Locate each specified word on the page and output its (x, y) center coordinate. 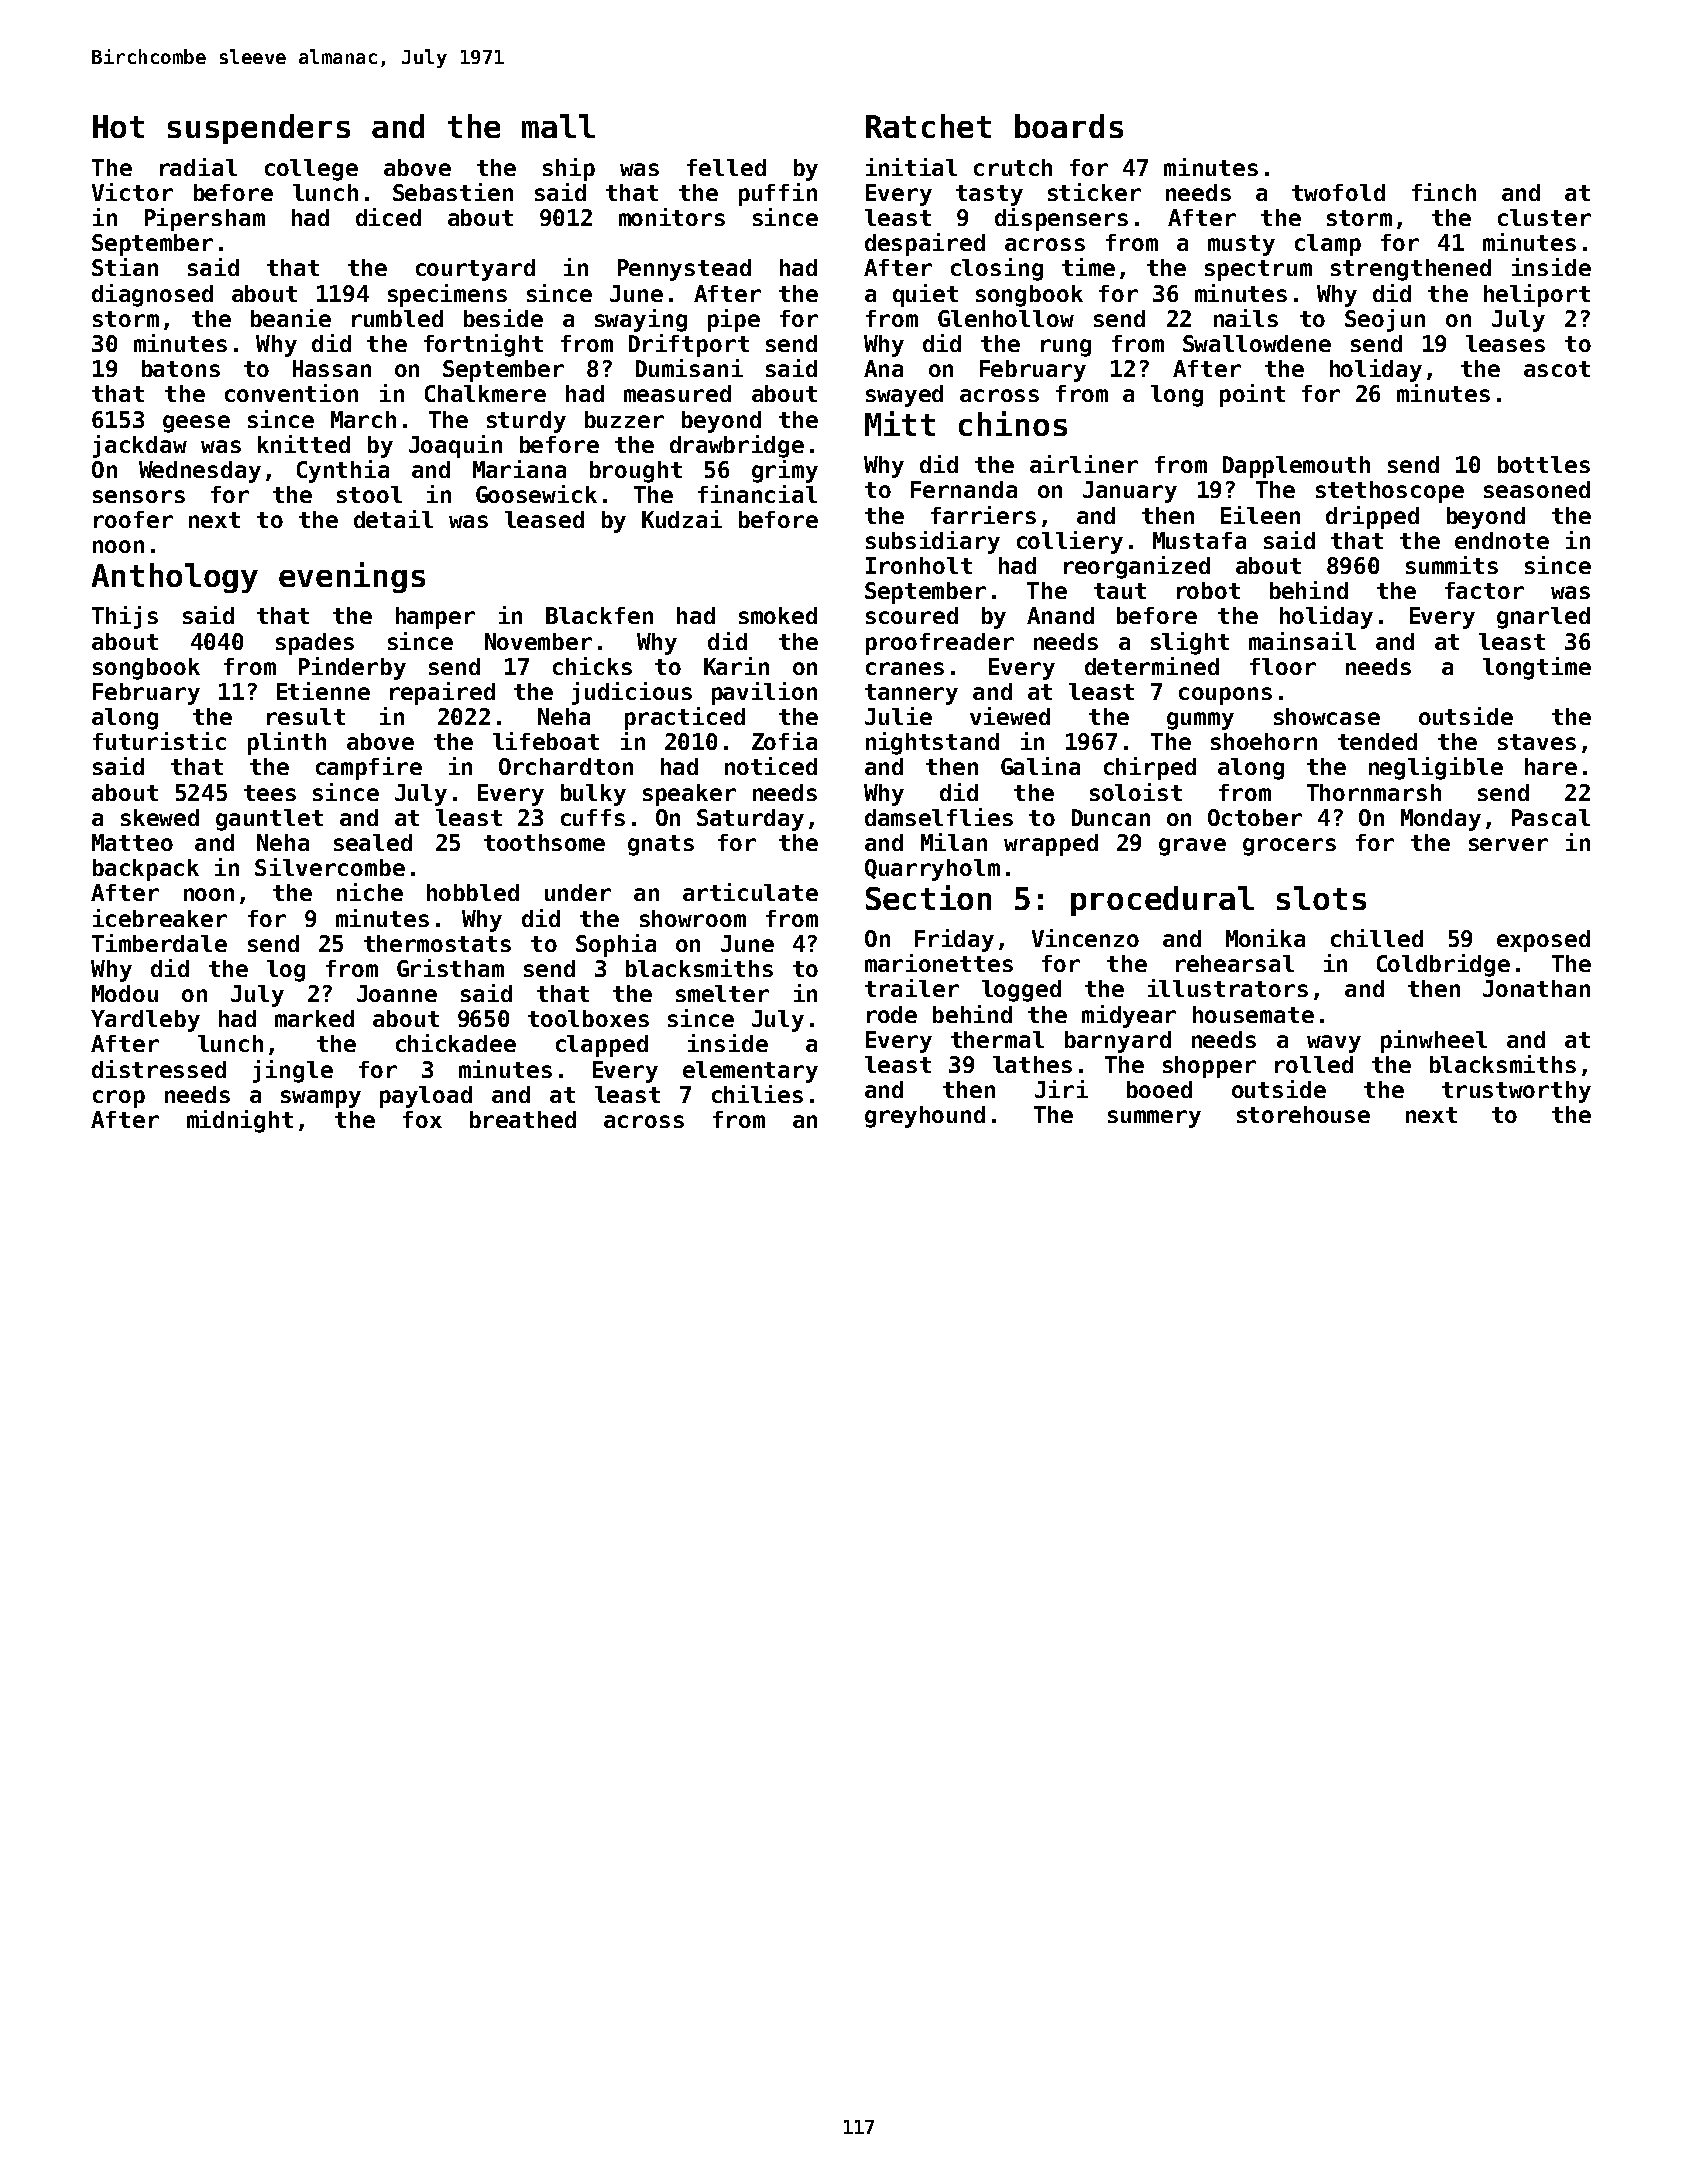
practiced (685, 718)
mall (558, 126)
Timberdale (159, 943)
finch (1444, 192)
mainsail (1302, 641)
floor (1283, 666)
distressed (159, 1069)
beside (503, 318)
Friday (954, 940)
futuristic (159, 741)
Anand (1060, 615)
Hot (118, 126)
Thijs (125, 617)
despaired (925, 244)
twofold (1338, 192)
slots (1321, 898)
